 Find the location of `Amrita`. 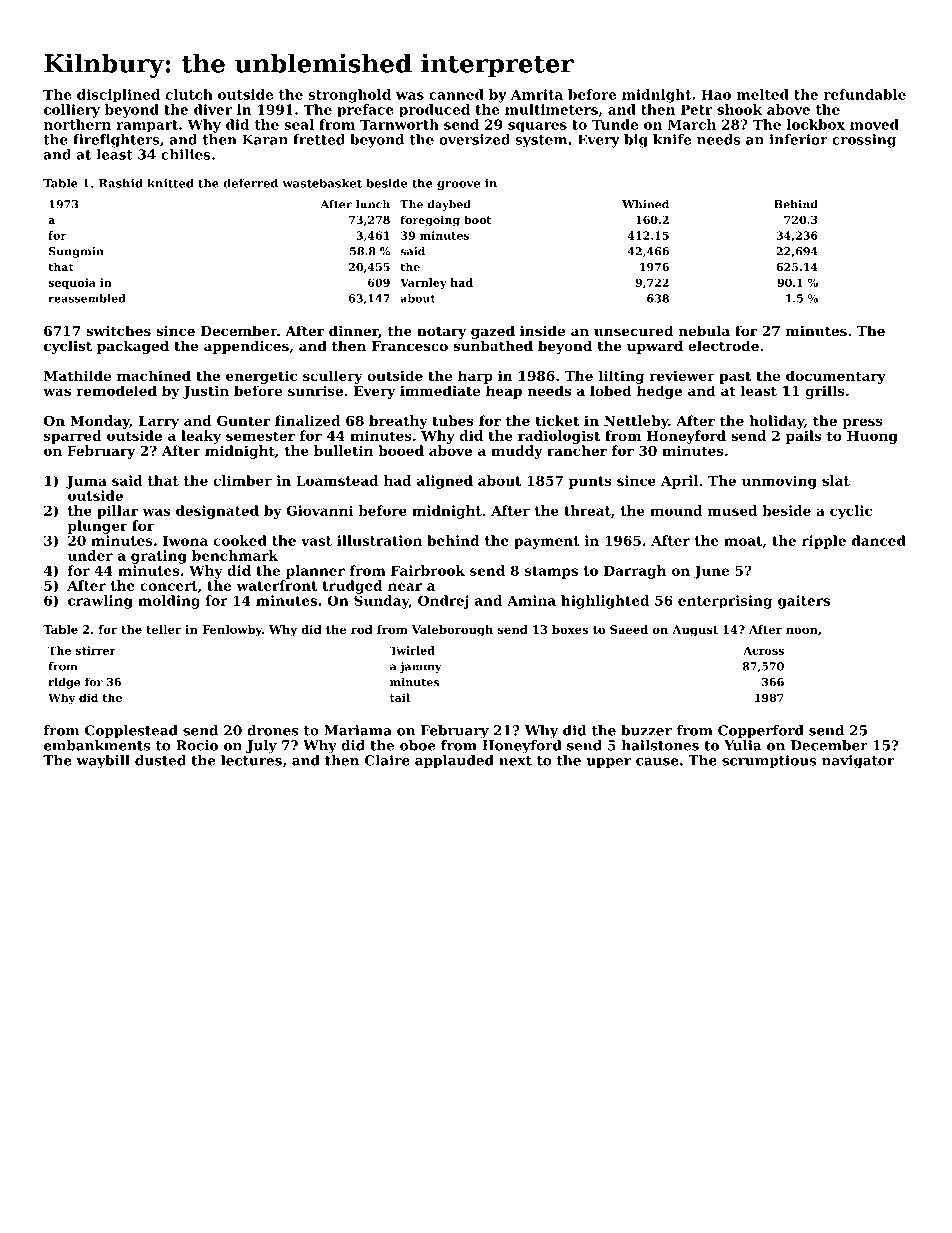

Amrita is located at coordinates (537, 94).
